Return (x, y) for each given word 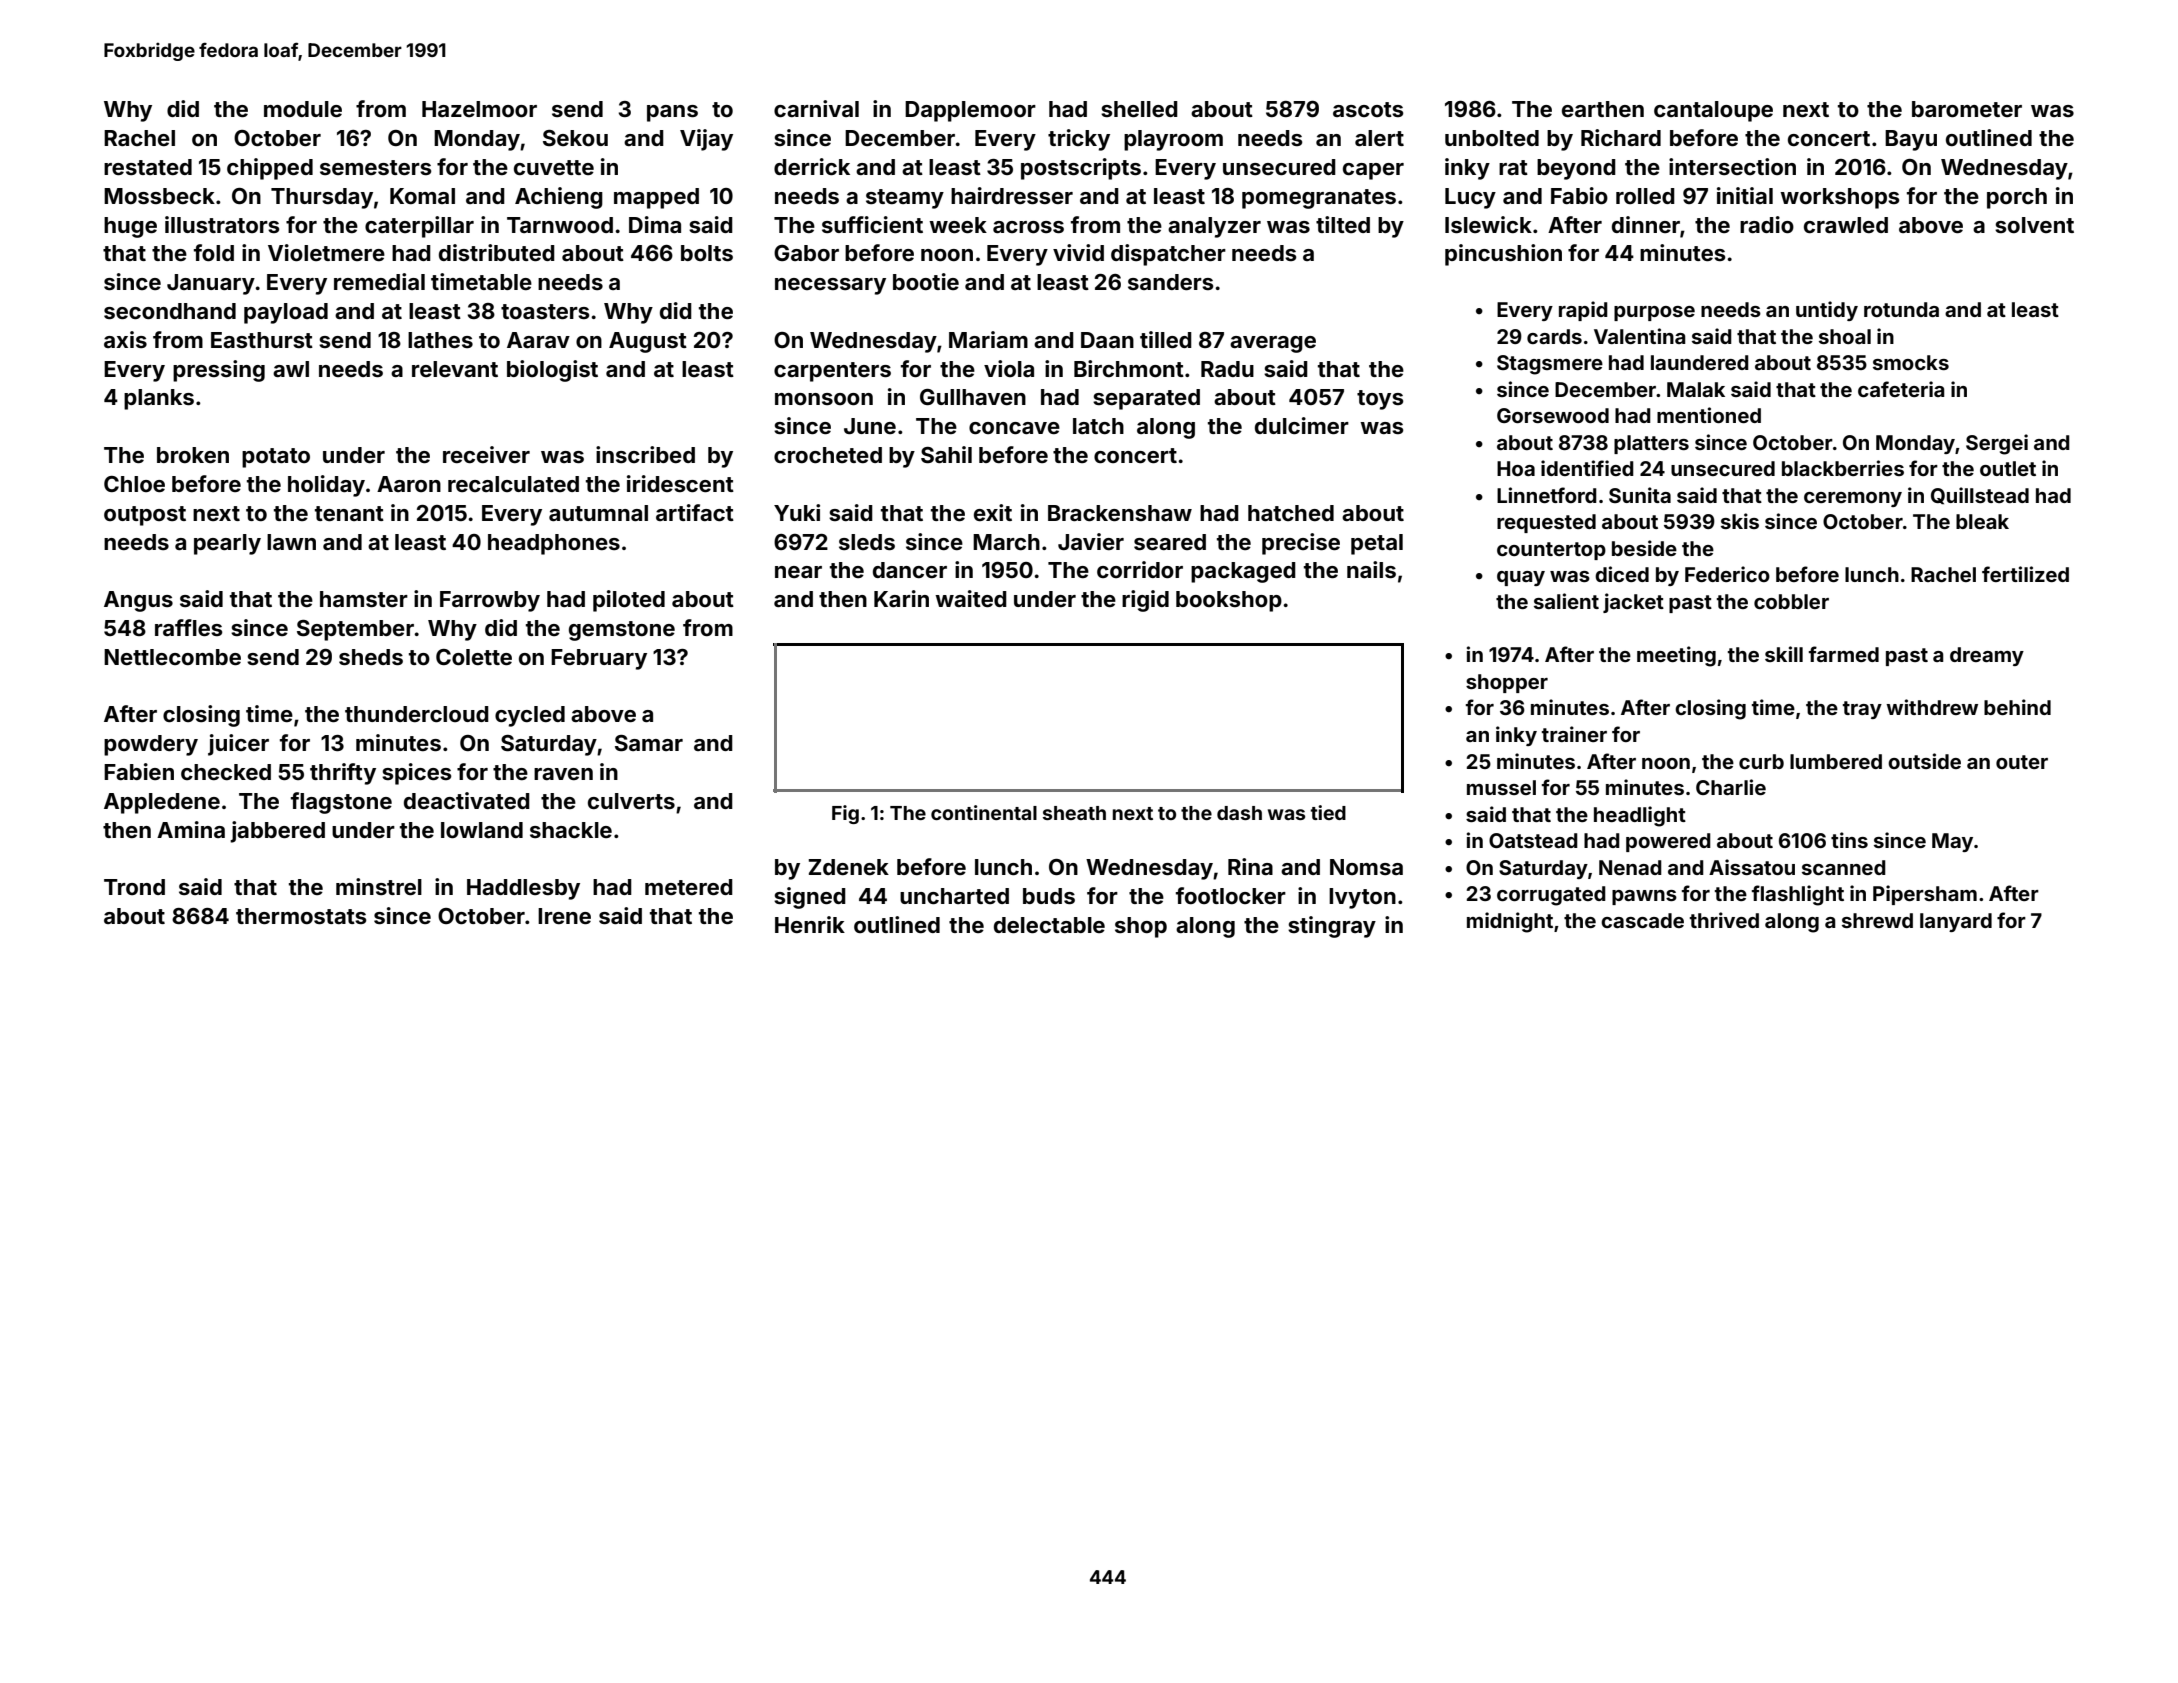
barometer (1967, 109)
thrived (1724, 920)
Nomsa (1366, 867)
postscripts (1081, 169)
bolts (707, 253)
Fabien (139, 771)
